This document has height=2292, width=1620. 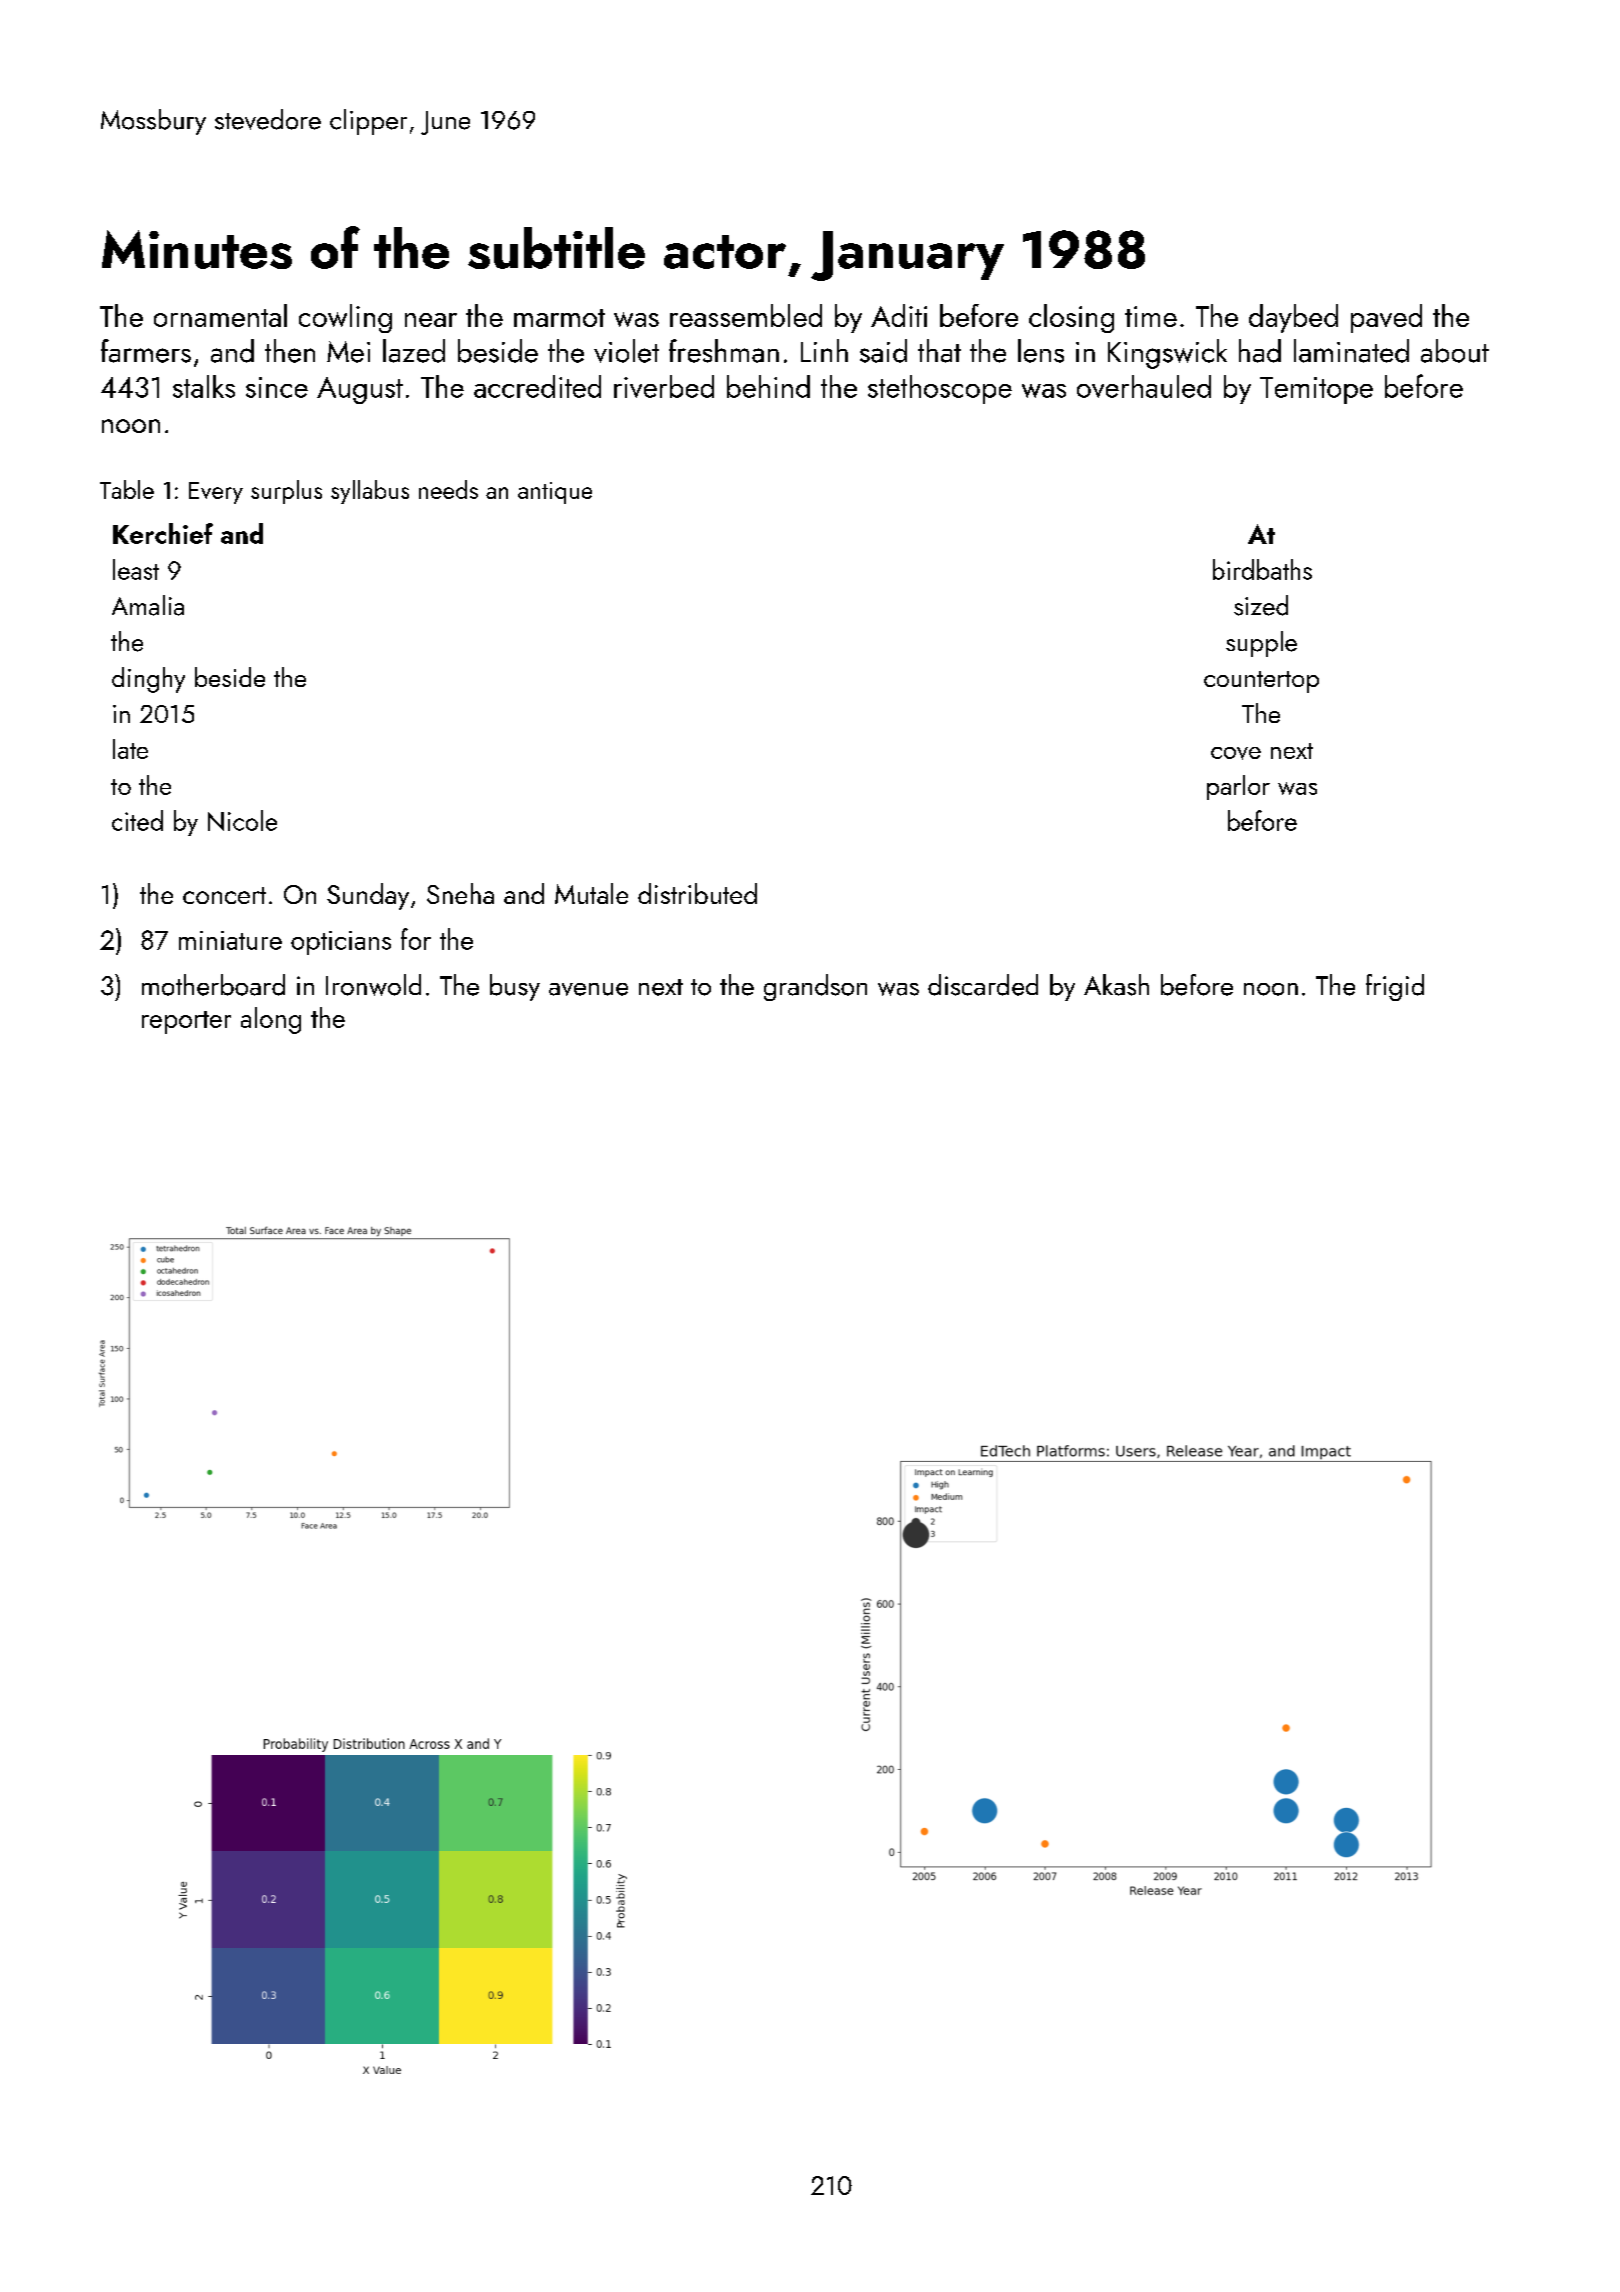 I want to click on Mei, so click(x=348, y=352).
